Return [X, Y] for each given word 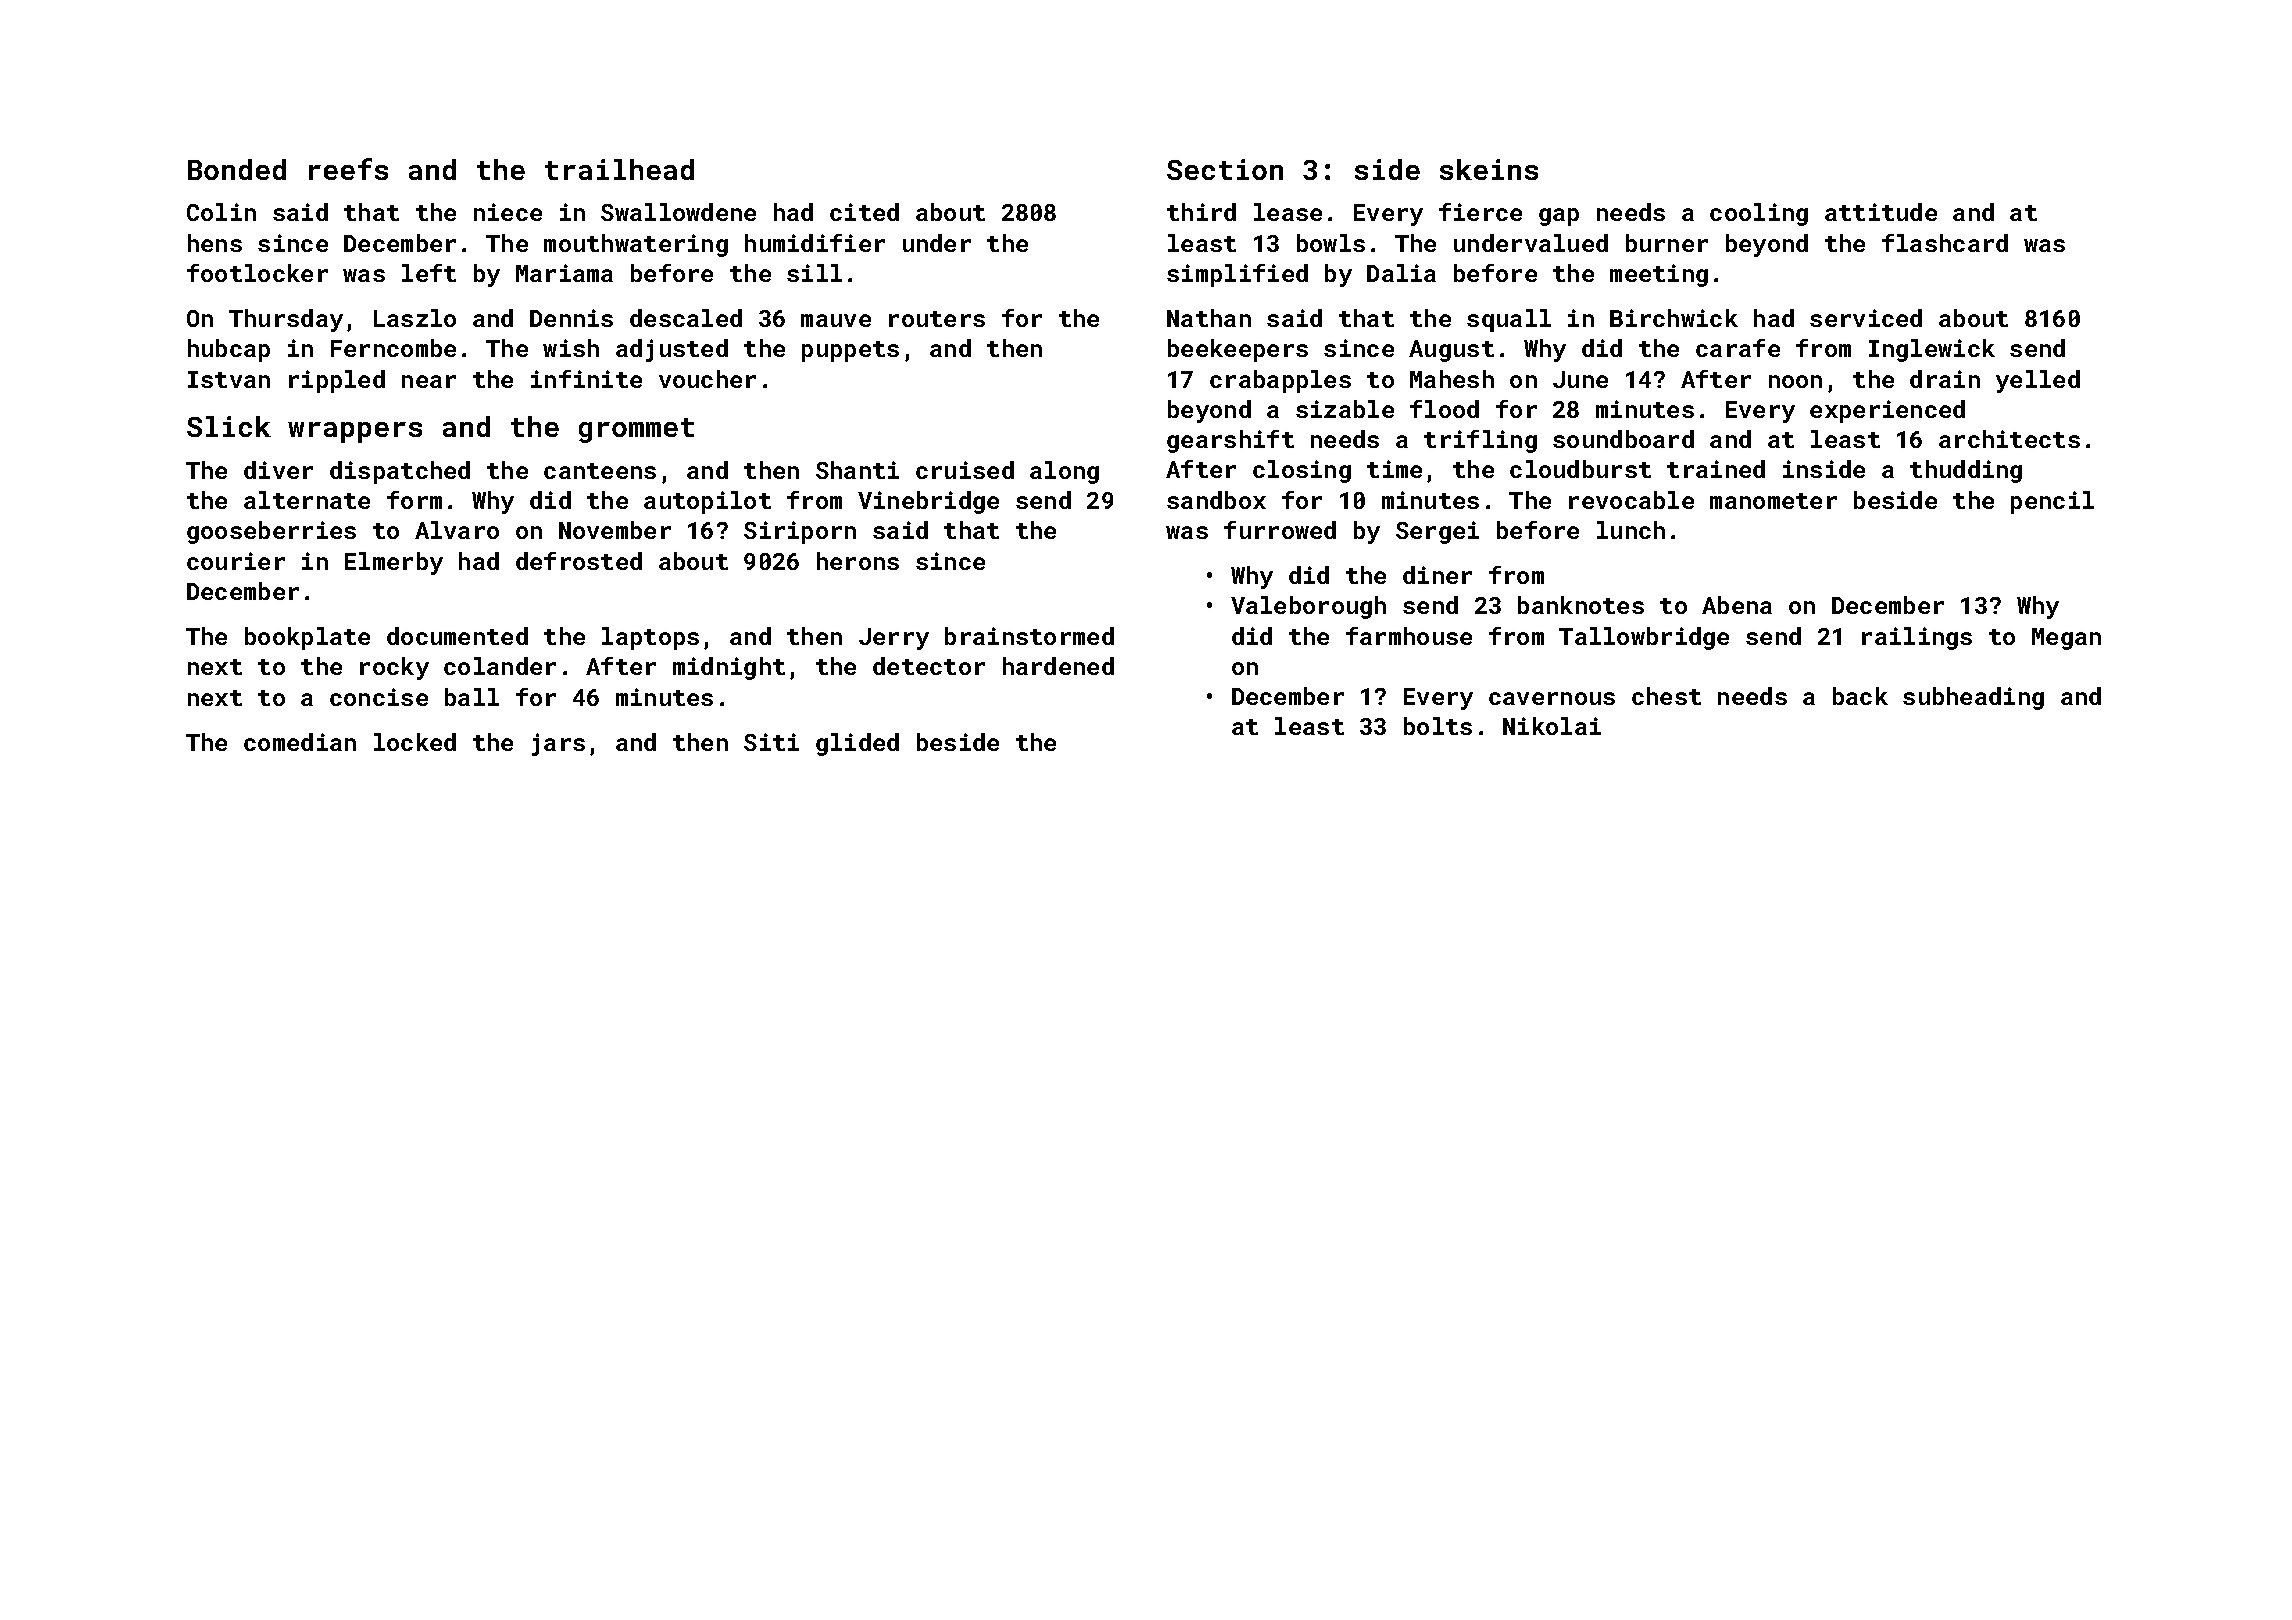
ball [472, 697]
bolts [1438, 726]
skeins [1489, 169]
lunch [1631, 530]
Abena [1737, 605]
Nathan [1209, 318]
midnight [729, 668]
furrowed [1280, 530]
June [1580, 379]
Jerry [894, 639]
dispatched [400, 472]
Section [1225, 169]
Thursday [286, 320]
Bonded [237, 169]
